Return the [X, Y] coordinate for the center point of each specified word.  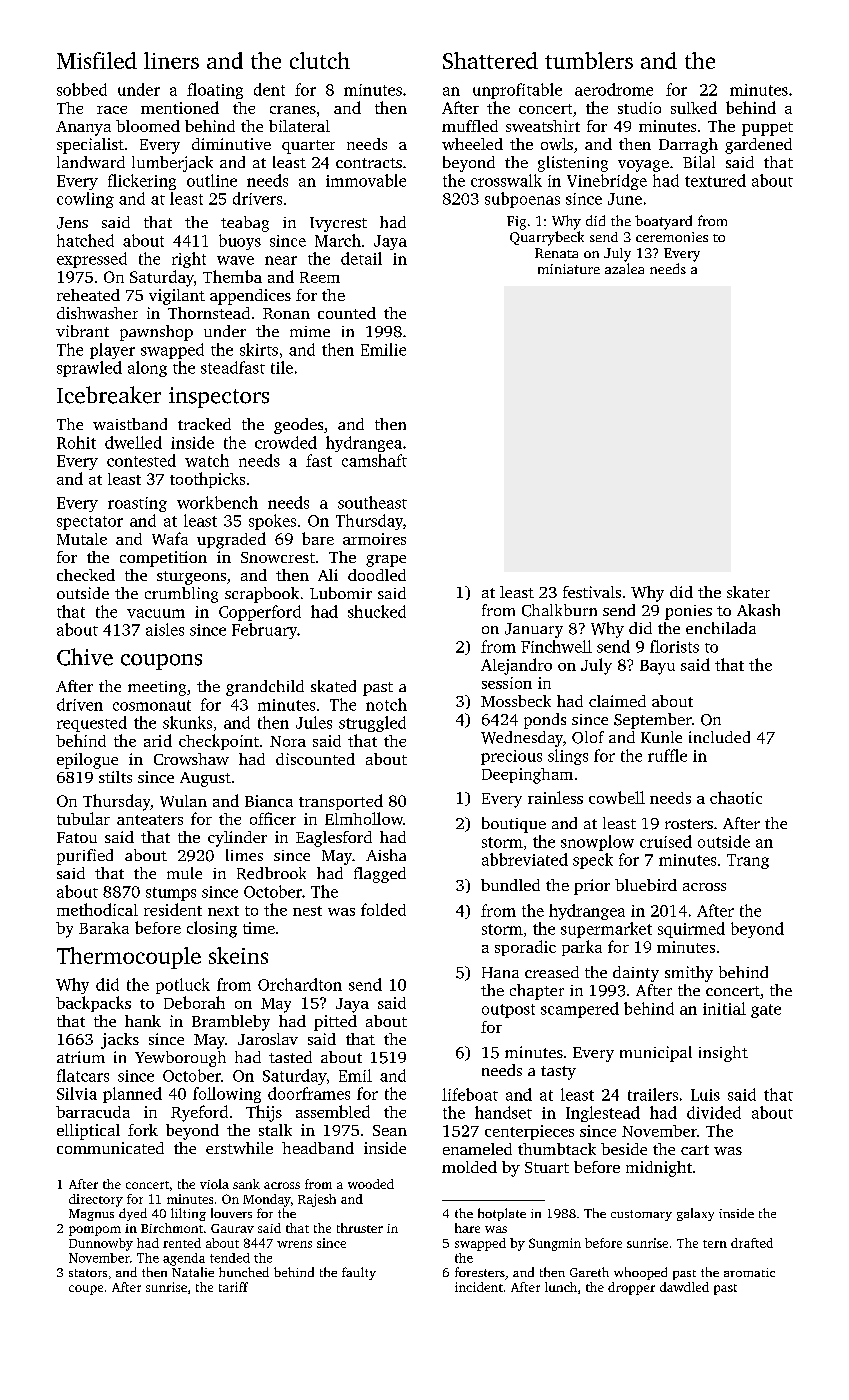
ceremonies [672, 237]
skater [748, 592]
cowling [85, 200]
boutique [514, 825]
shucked [377, 611]
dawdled [684, 1287]
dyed [133, 1214]
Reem [320, 277]
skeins [238, 955]
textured [715, 180]
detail [361, 258]
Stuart [547, 1167]
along [147, 369]
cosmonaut [152, 705]
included [719, 737]
